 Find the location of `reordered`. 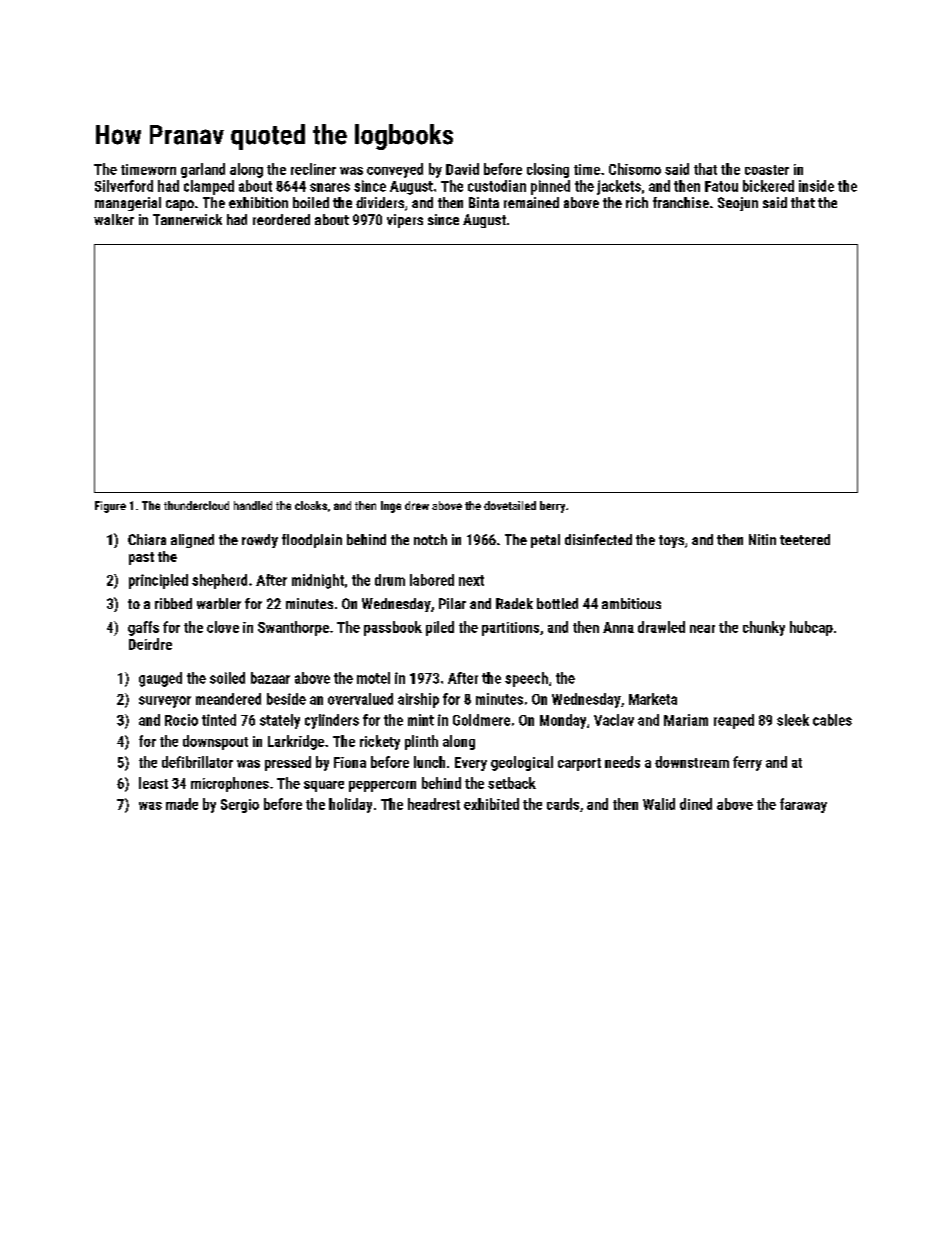

reordered is located at coordinates (281, 219).
